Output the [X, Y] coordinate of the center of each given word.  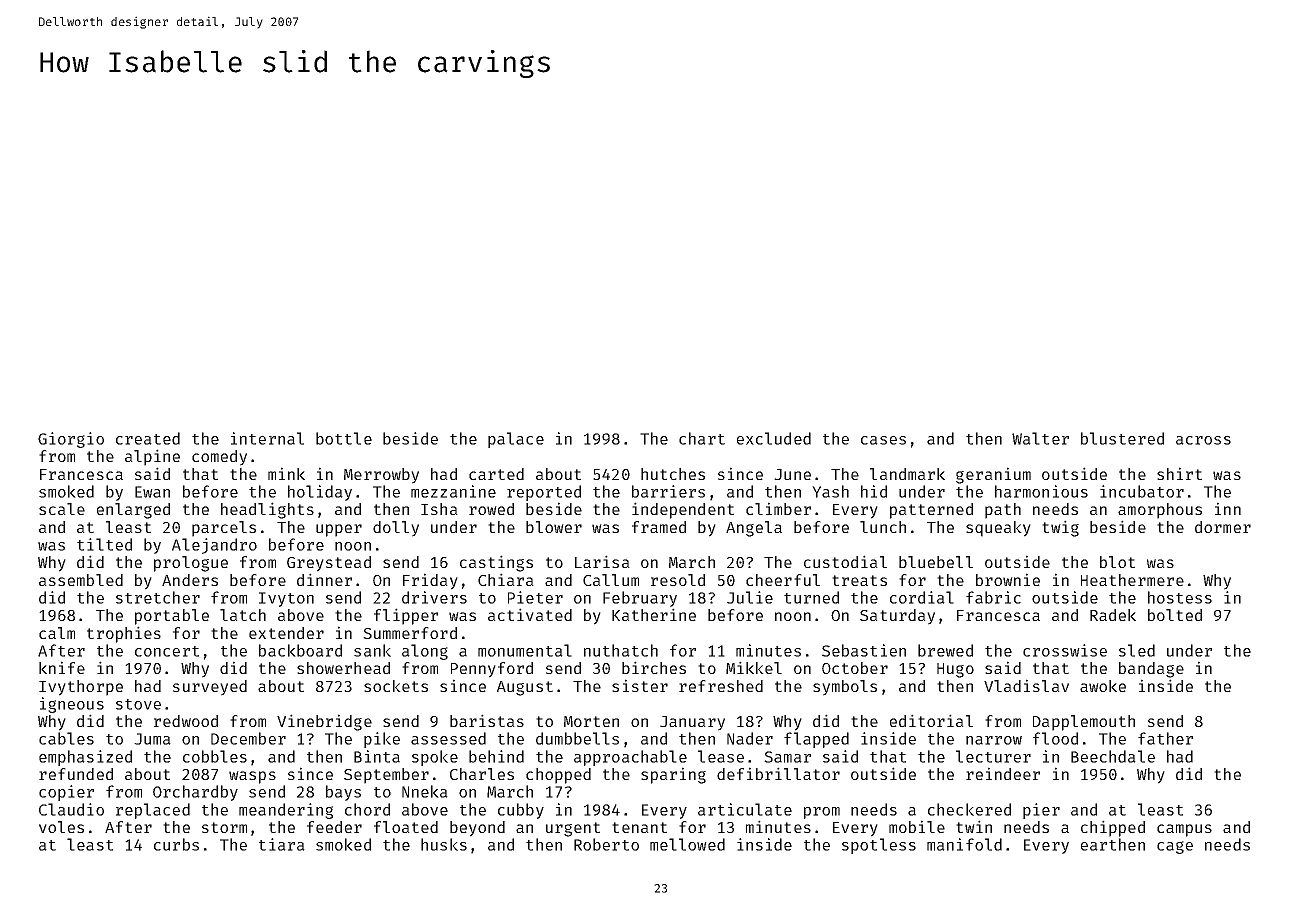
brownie [1008, 579]
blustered [1122, 438]
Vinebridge [324, 722]
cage [1175, 847]
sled [1137, 650]
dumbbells [577, 738]
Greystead [329, 564]
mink [286, 473]
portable [172, 617]
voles [61, 827]
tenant [639, 827]
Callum [611, 580]
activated [530, 614]
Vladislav [1026, 685]
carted [496, 474]
